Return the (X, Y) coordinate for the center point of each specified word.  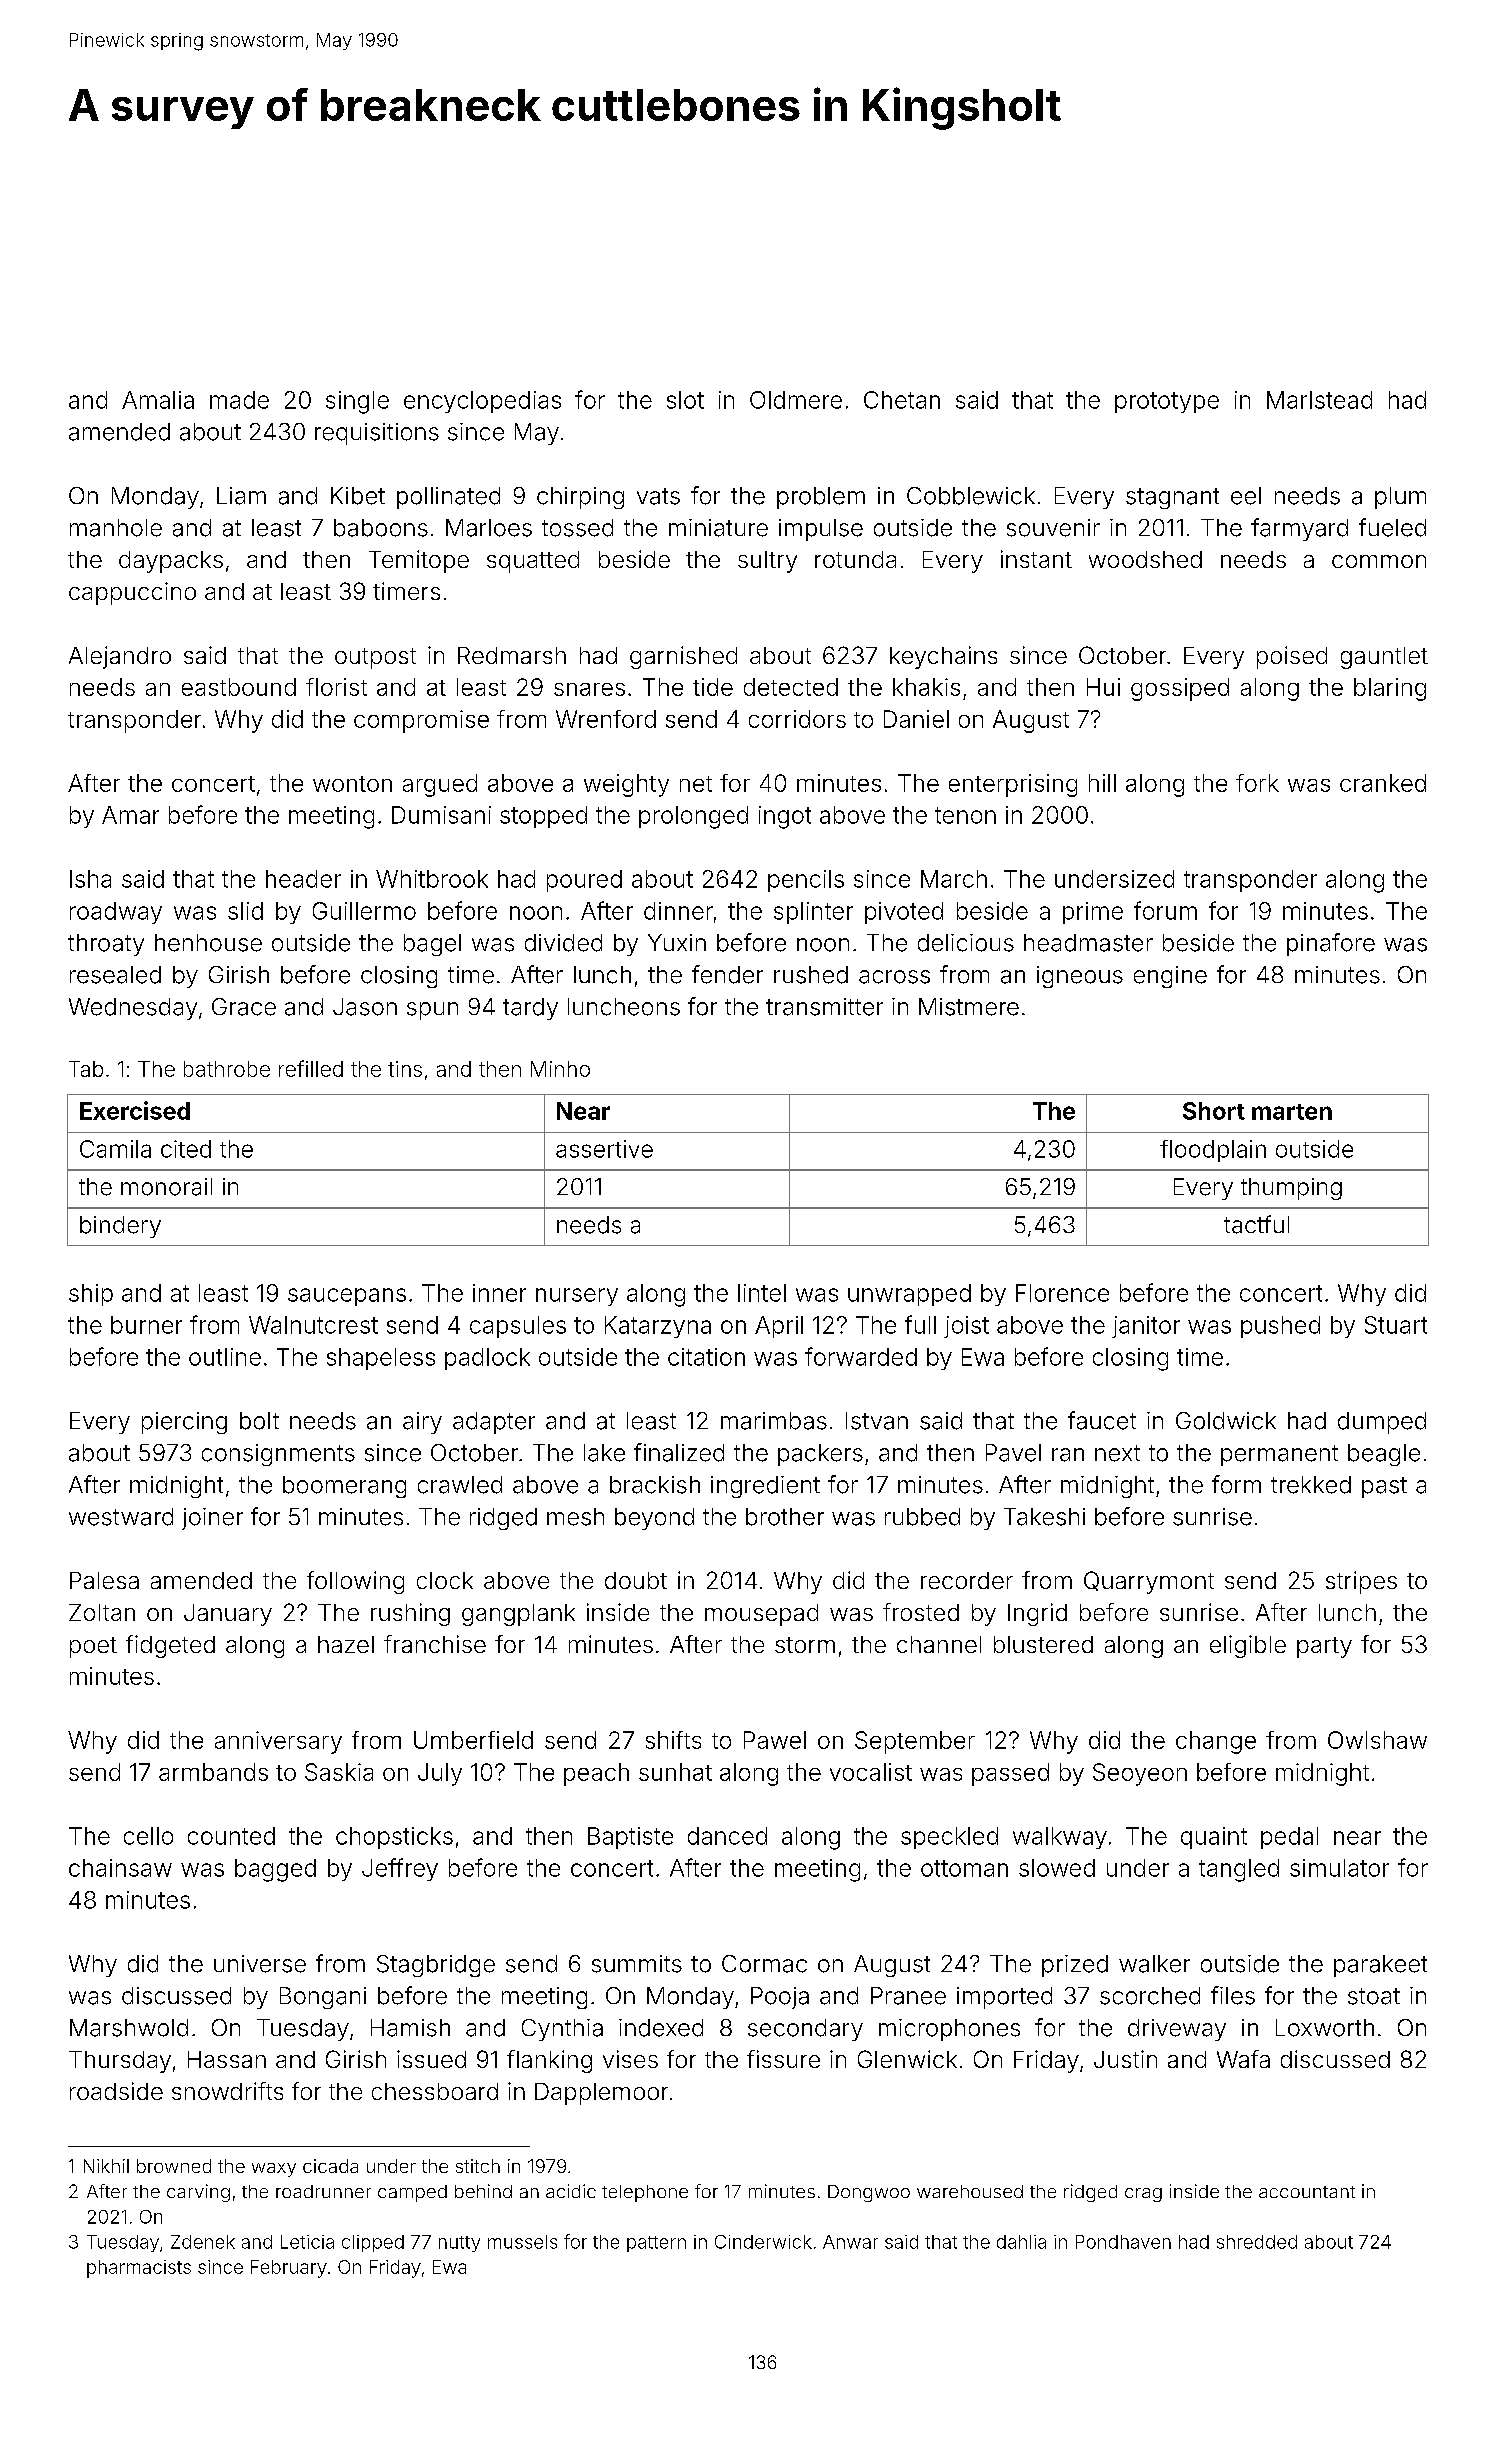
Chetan (902, 400)
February (289, 2269)
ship (91, 1295)
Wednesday (133, 1009)
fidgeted (170, 1646)
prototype (1167, 402)
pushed (1280, 1327)
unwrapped (909, 1295)
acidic (571, 2191)
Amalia (158, 400)
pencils (806, 881)
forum (1165, 910)
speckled (949, 1838)
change (1216, 1742)
